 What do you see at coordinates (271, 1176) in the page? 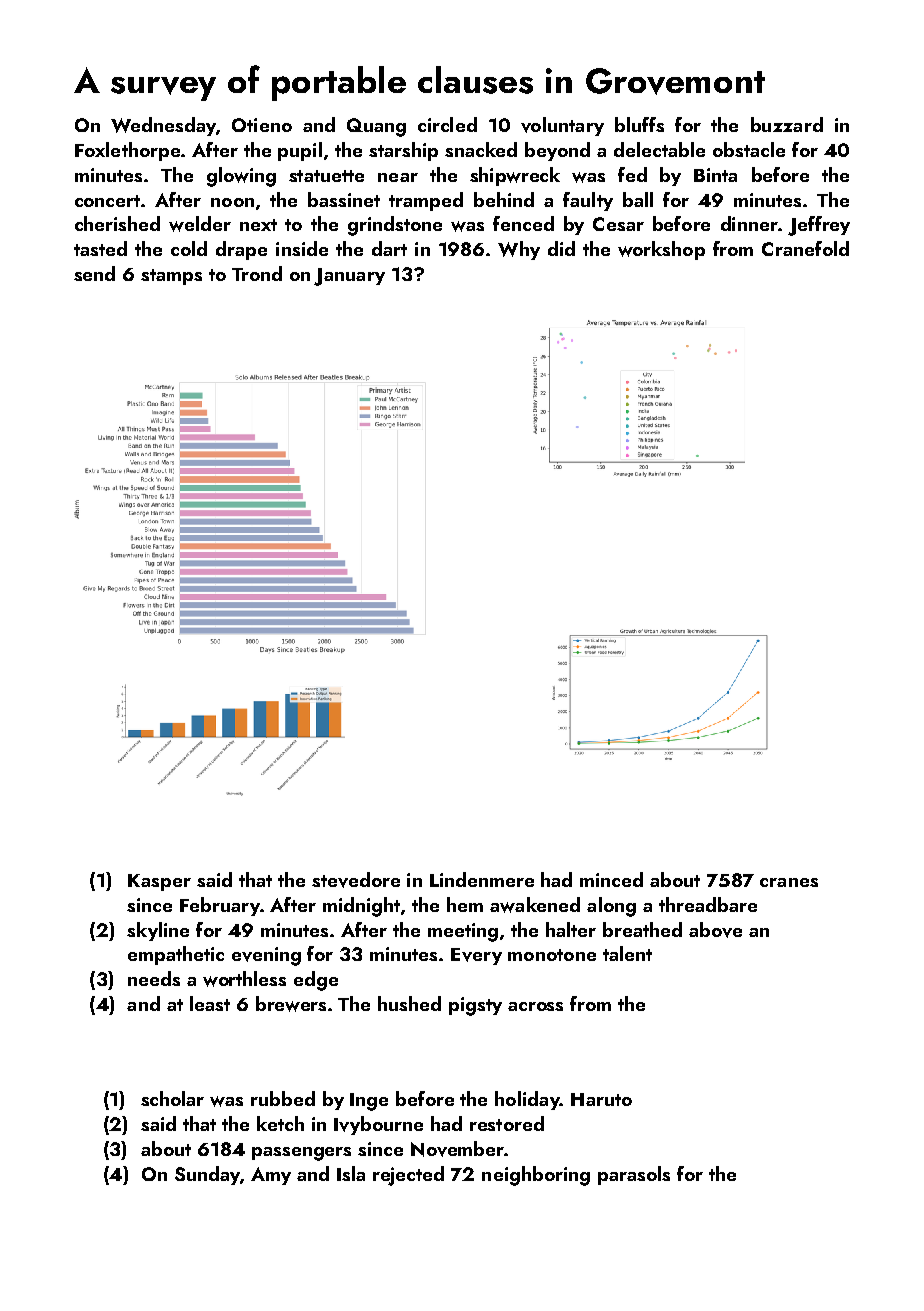
I see `Amy` at bounding box center [271, 1176].
